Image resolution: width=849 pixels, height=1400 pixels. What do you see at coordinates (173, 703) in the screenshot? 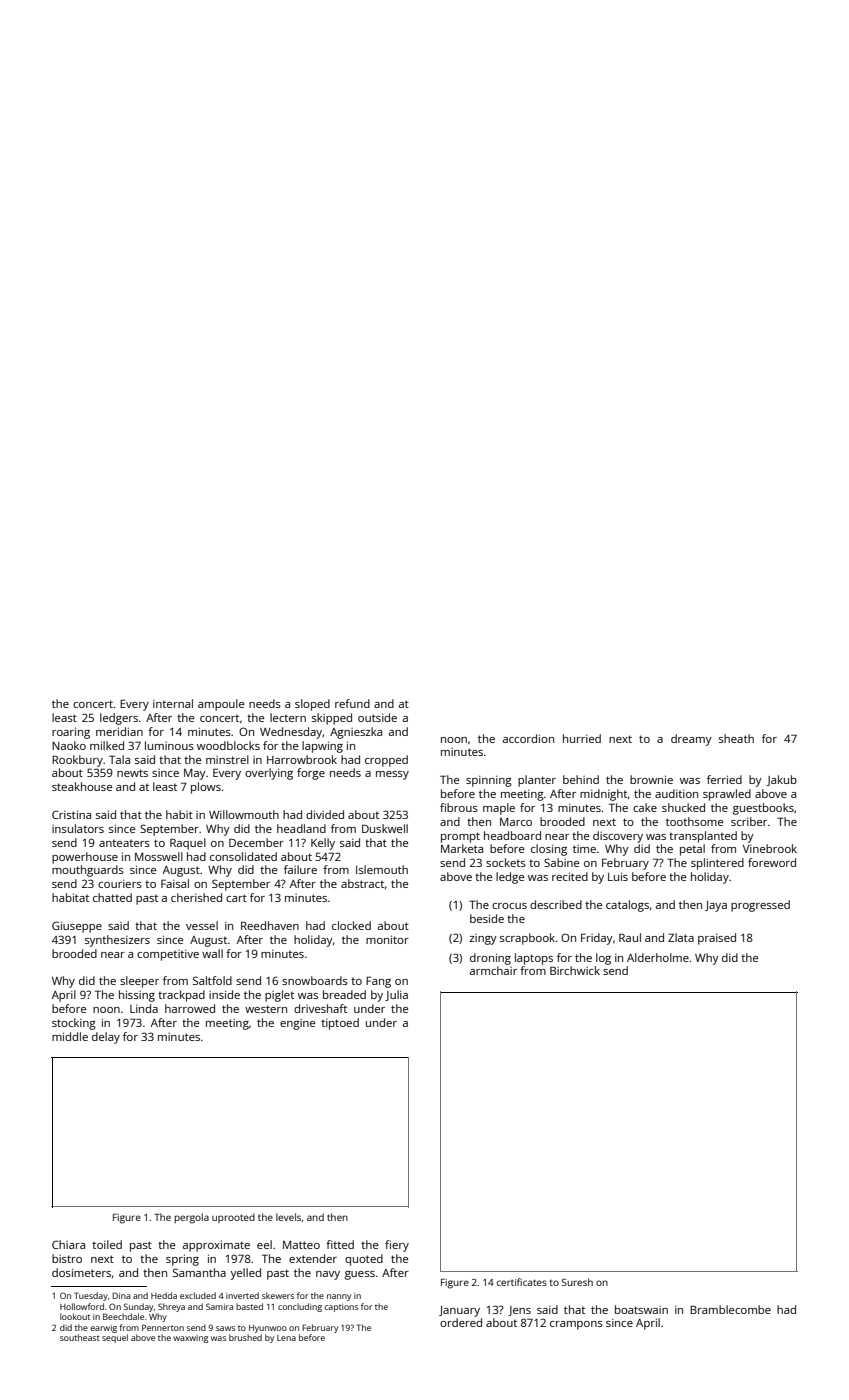
I see `internal` at bounding box center [173, 703].
